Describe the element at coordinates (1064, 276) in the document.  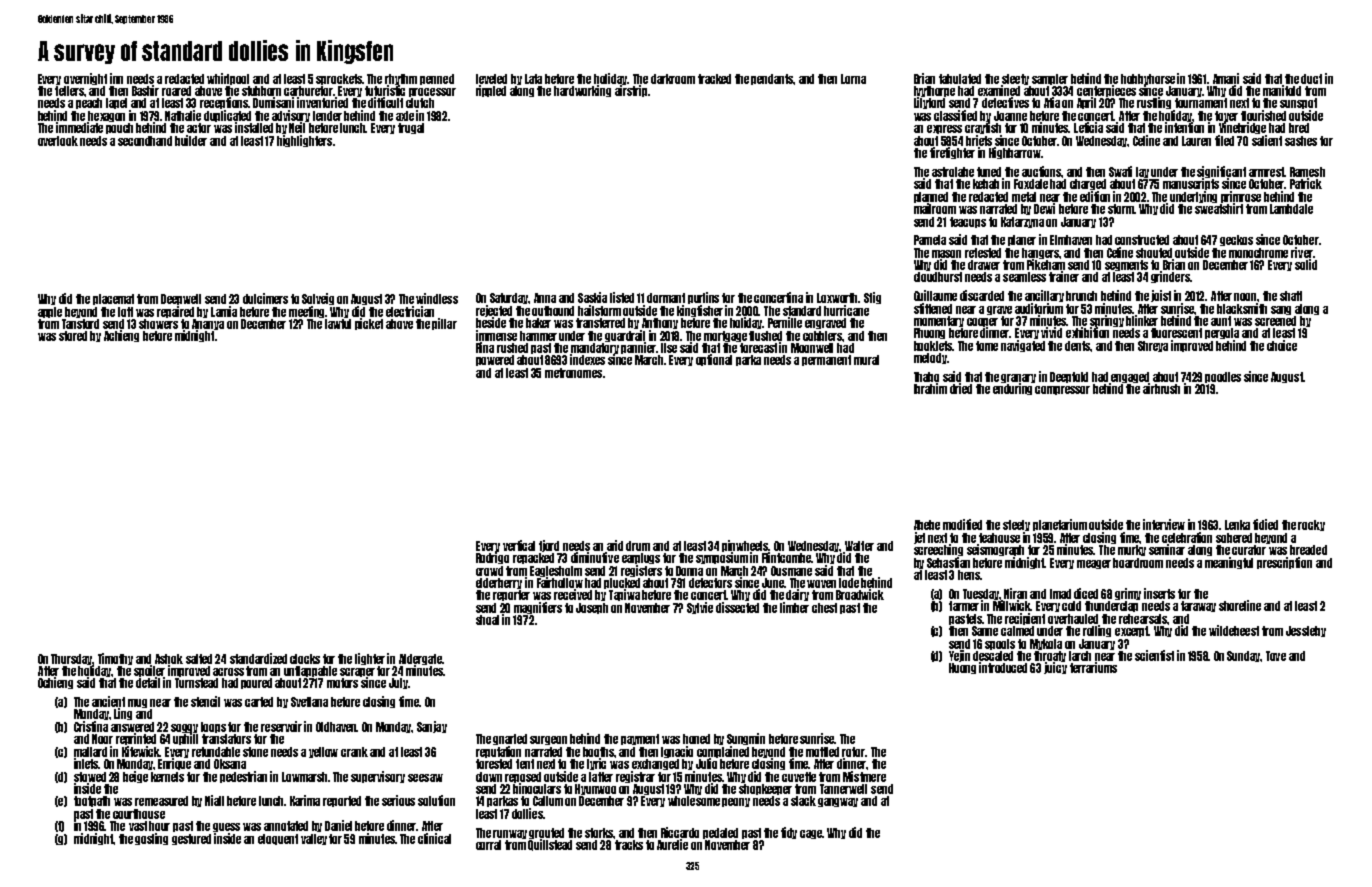
I see `trainer` at that location.
